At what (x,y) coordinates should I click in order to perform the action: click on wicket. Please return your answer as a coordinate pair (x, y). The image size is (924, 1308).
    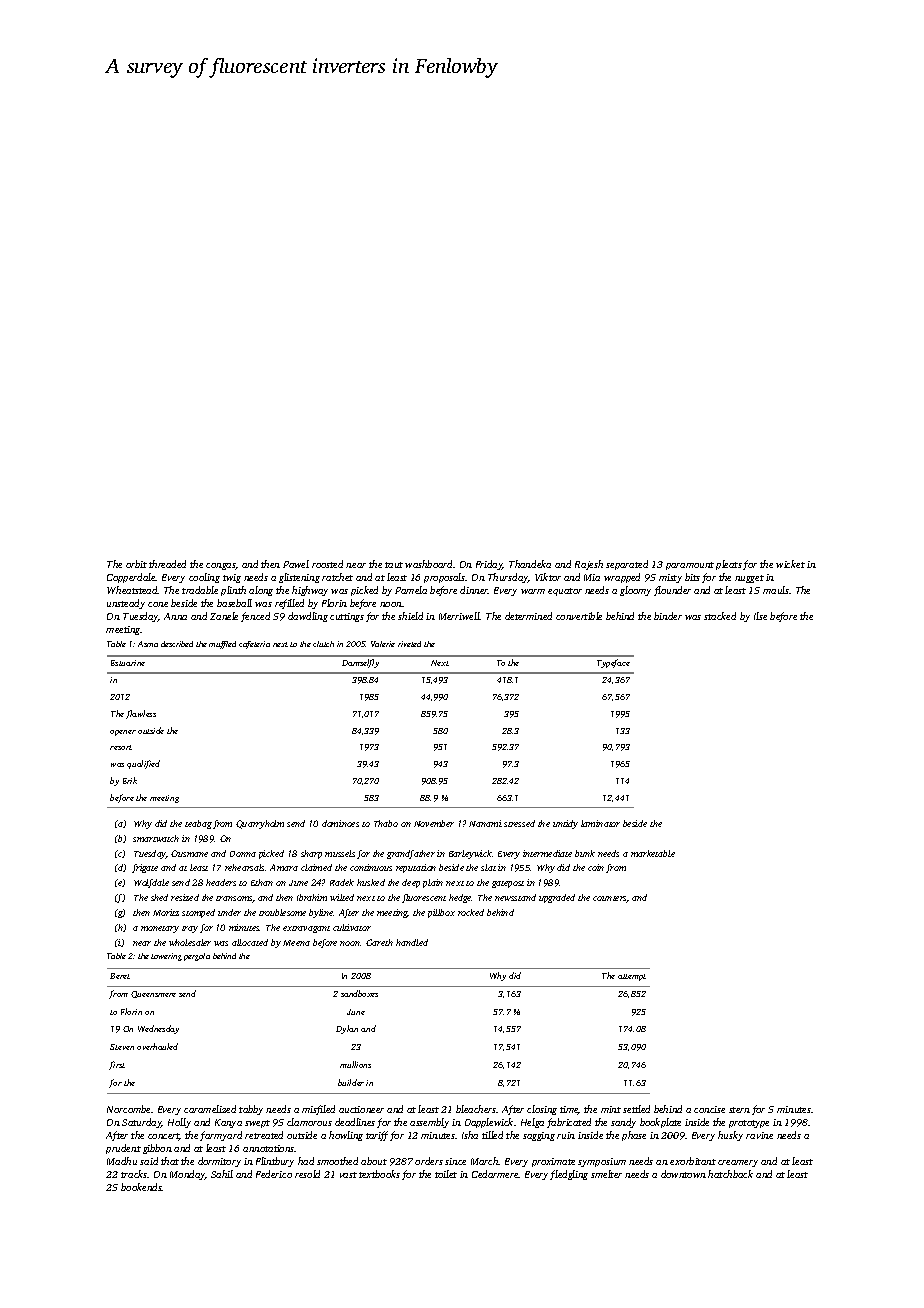
    Looking at the image, I should click on (790, 564).
